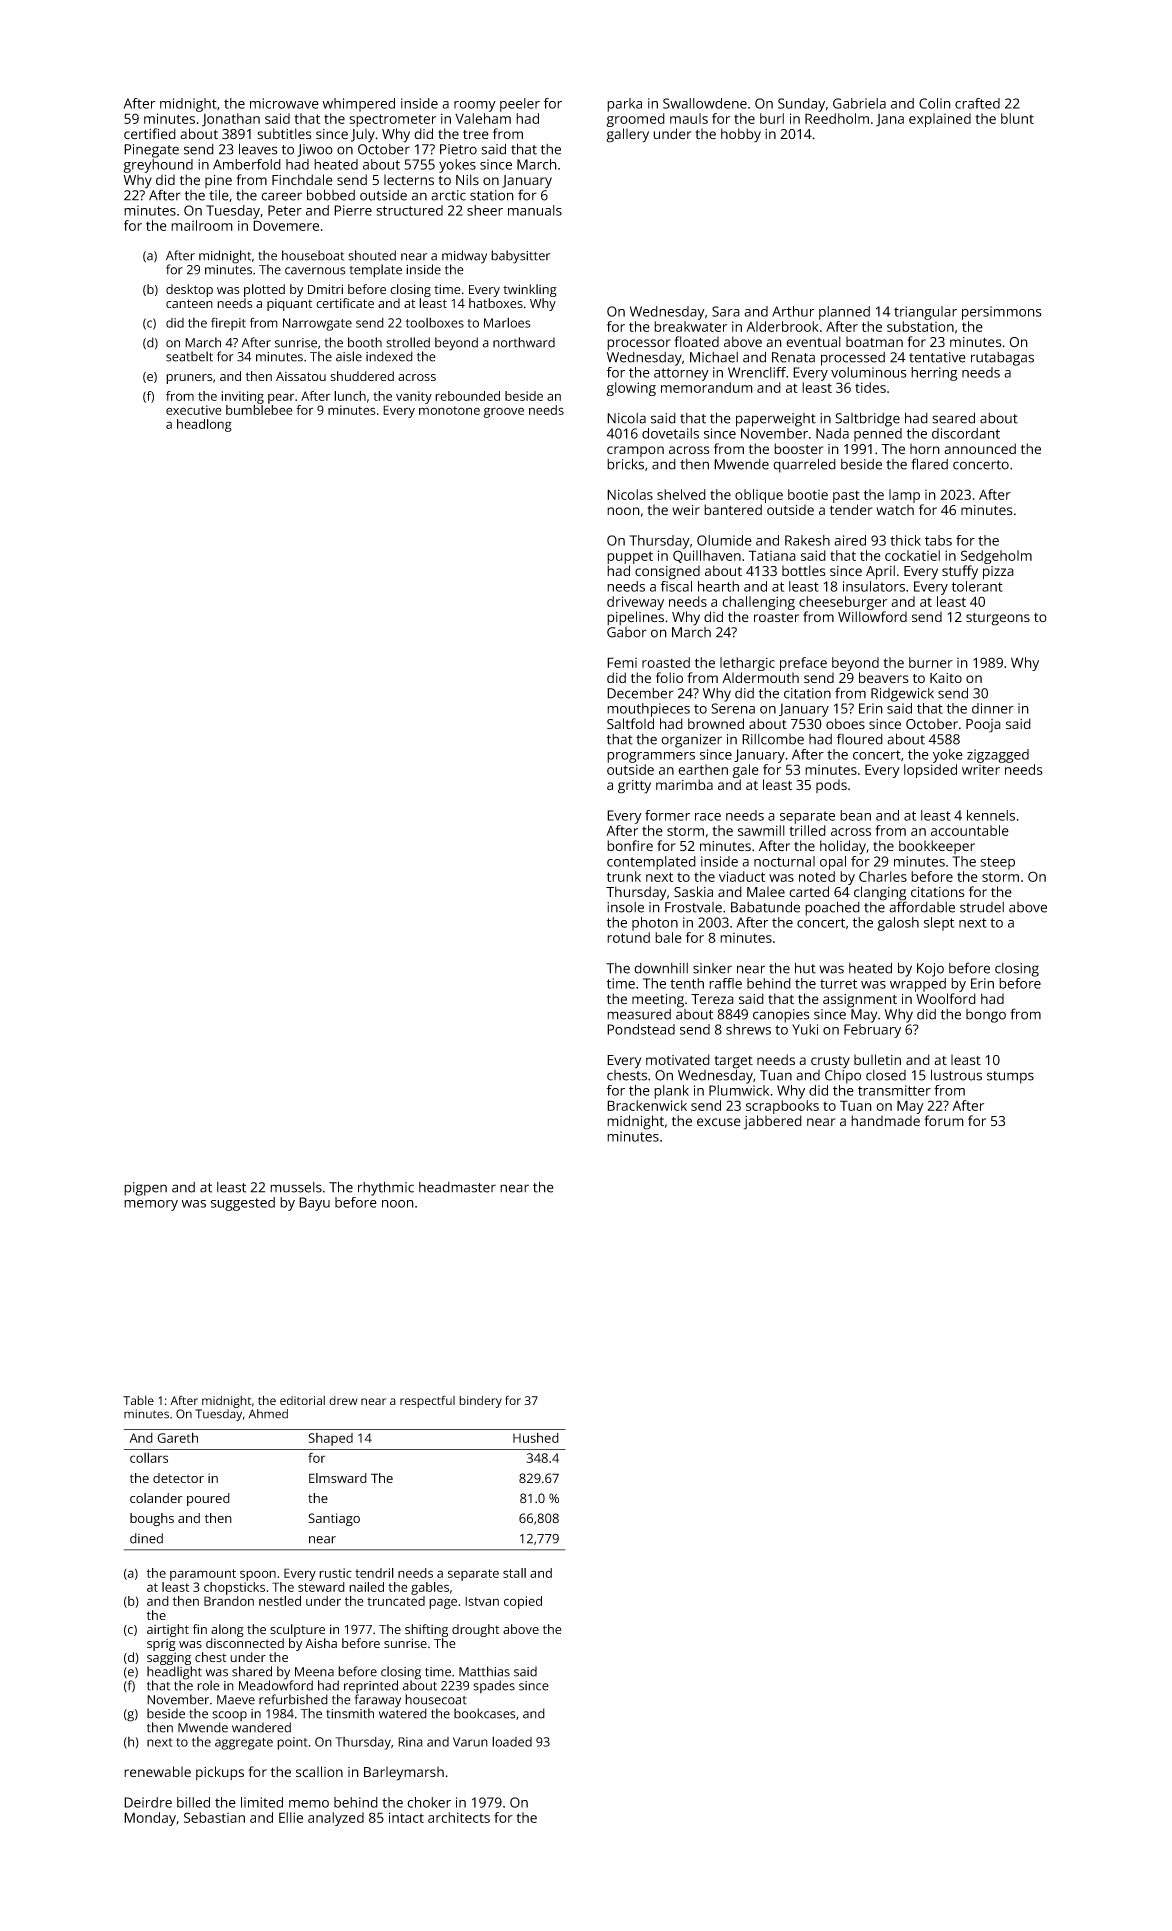  What do you see at coordinates (156, 1498) in the screenshot?
I see `colander` at bounding box center [156, 1498].
